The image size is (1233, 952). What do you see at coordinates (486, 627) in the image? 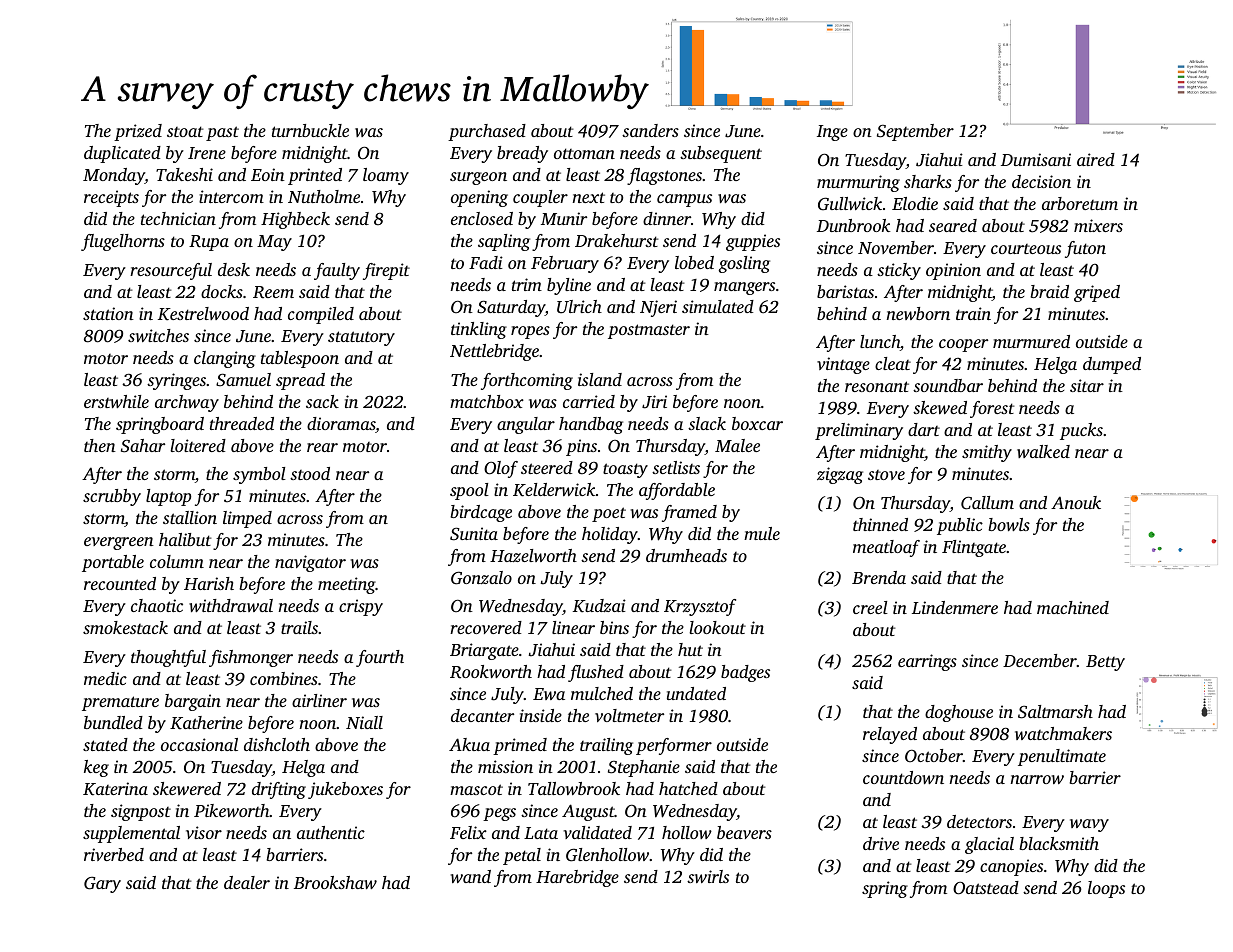
I see `recovered` at bounding box center [486, 627].
